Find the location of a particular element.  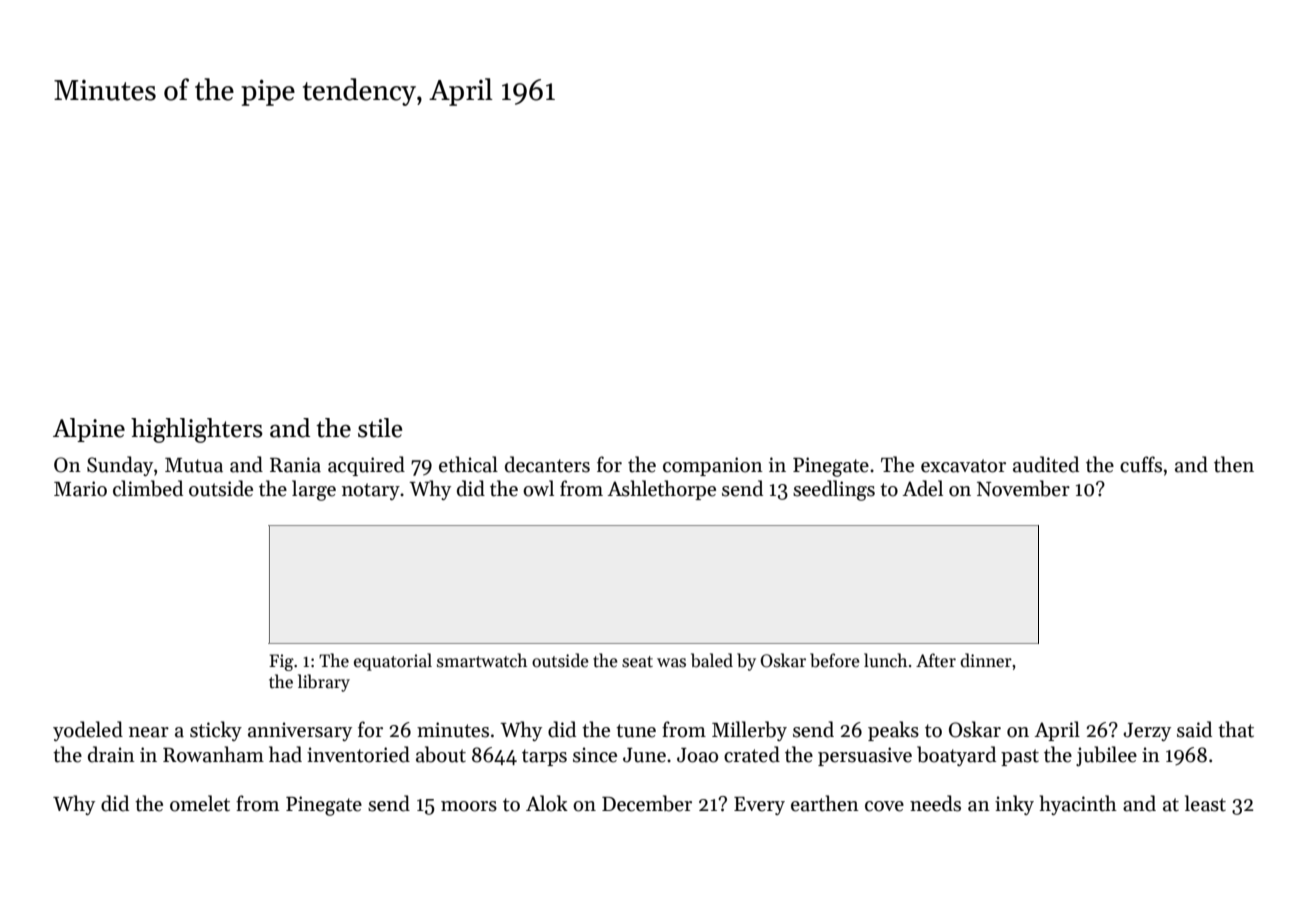

dinner is located at coordinates (986, 660).
